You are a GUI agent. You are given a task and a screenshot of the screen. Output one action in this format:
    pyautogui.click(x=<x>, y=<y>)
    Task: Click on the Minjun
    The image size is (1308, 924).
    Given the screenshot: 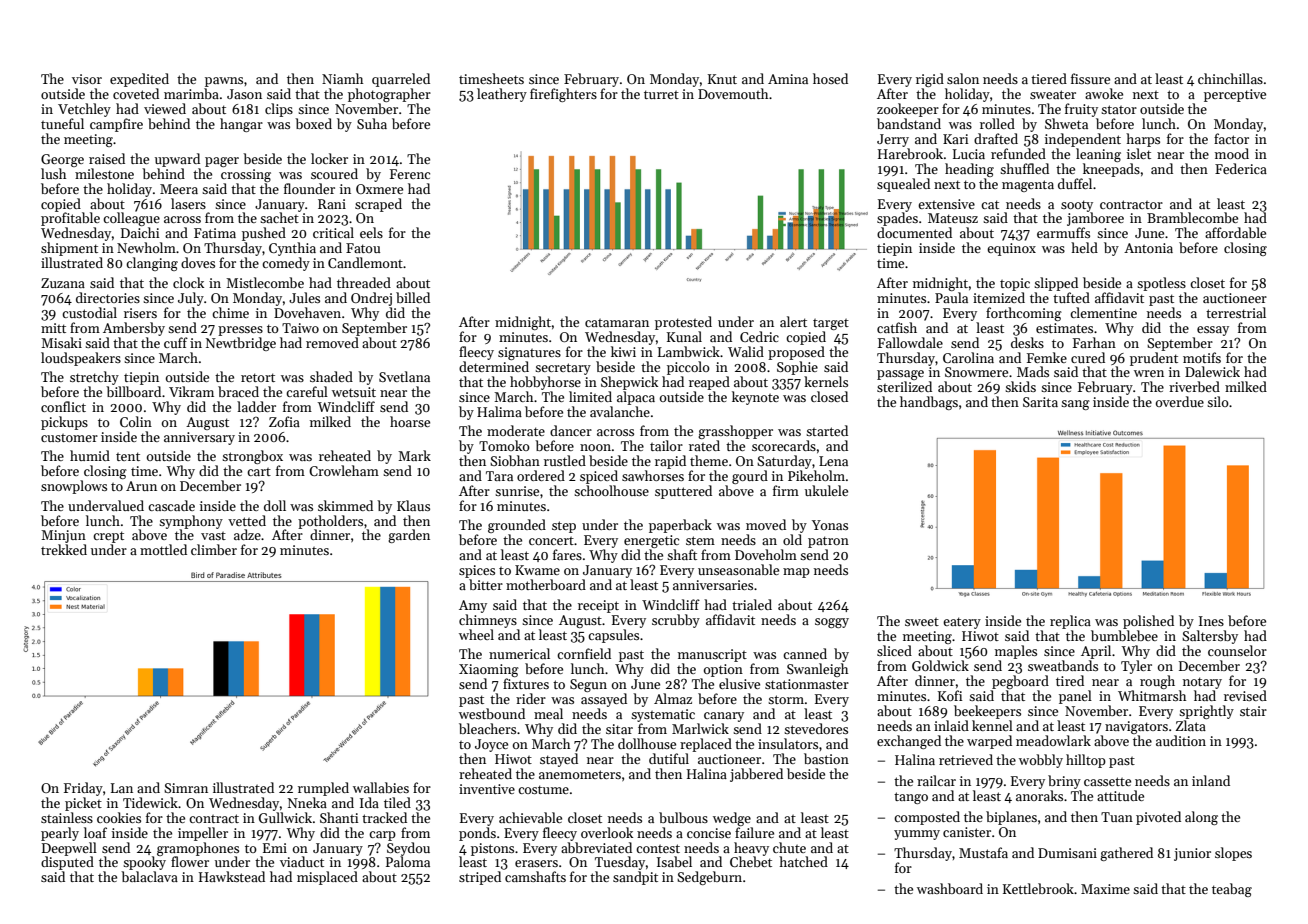 What is the action you would take?
    pyautogui.click(x=63, y=536)
